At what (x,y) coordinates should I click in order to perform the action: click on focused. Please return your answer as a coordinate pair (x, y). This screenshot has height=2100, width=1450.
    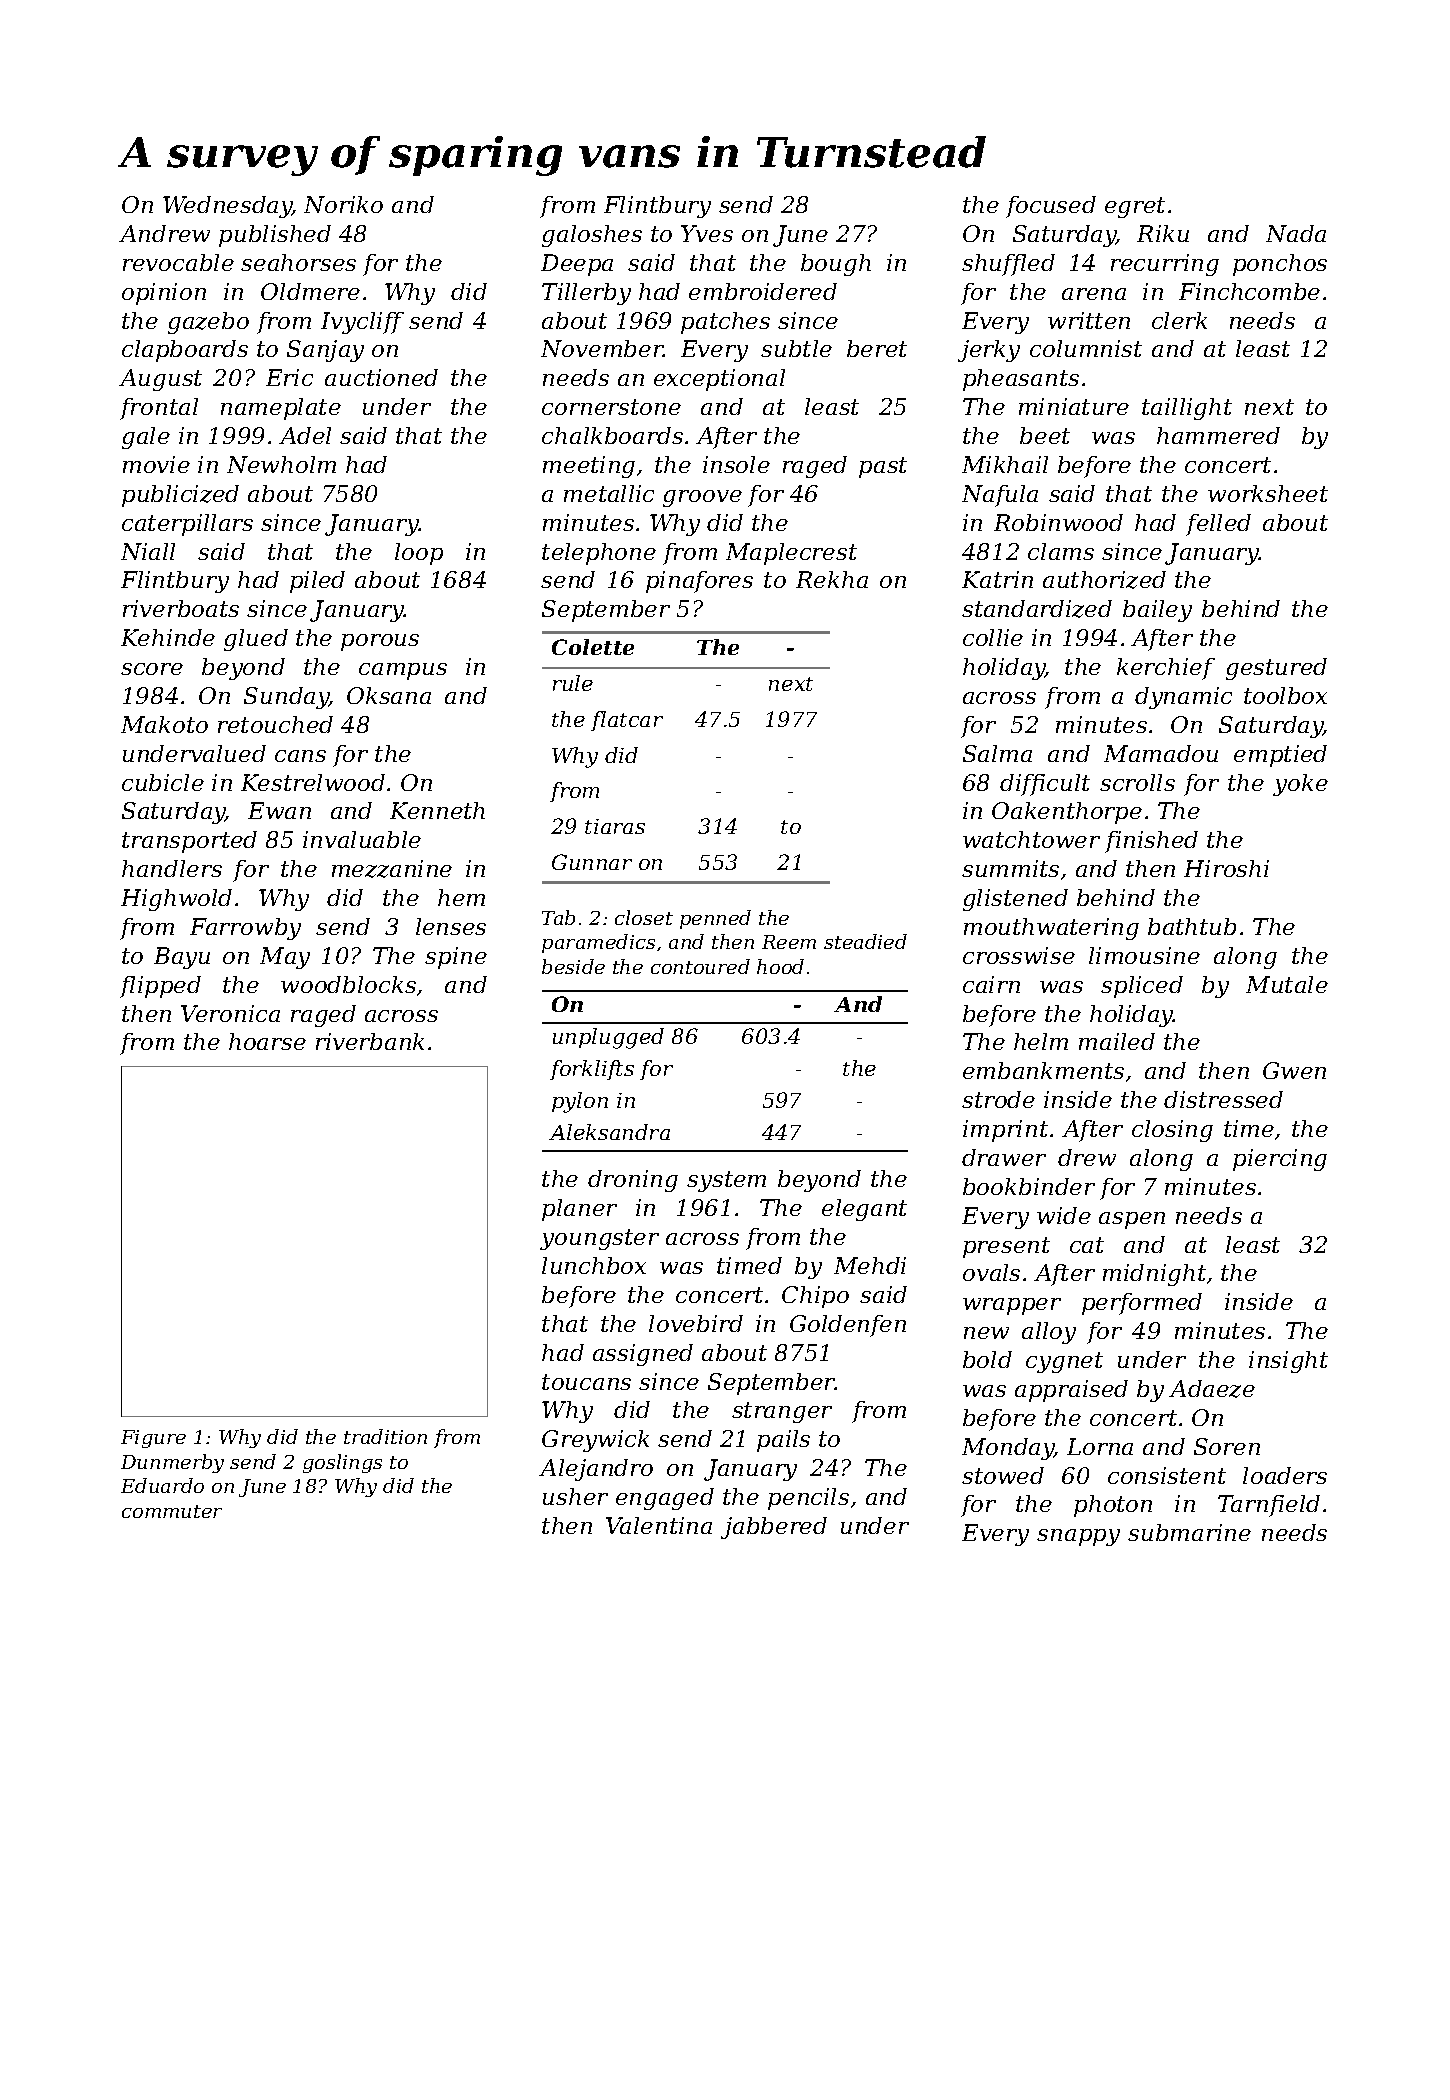
    Looking at the image, I should click on (1051, 207).
